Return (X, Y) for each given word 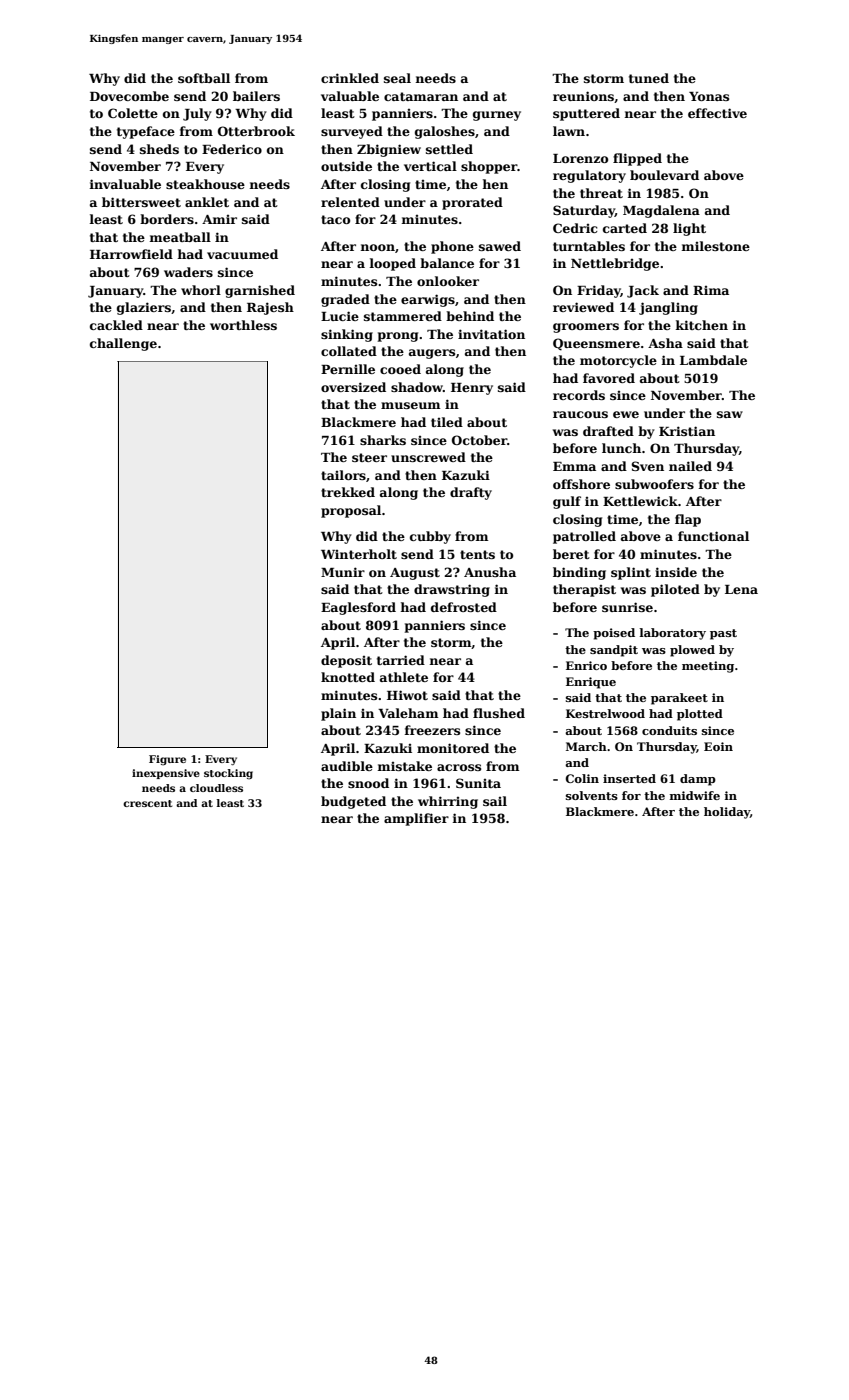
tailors (343, 475)
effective (717, 113)
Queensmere (596, 344)
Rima (711, 290)
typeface (146, 132)
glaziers (144, 308)
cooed (400, 369)
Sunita (478, 783)
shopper (489, 167)
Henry (472, 389)
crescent (147, 803)
